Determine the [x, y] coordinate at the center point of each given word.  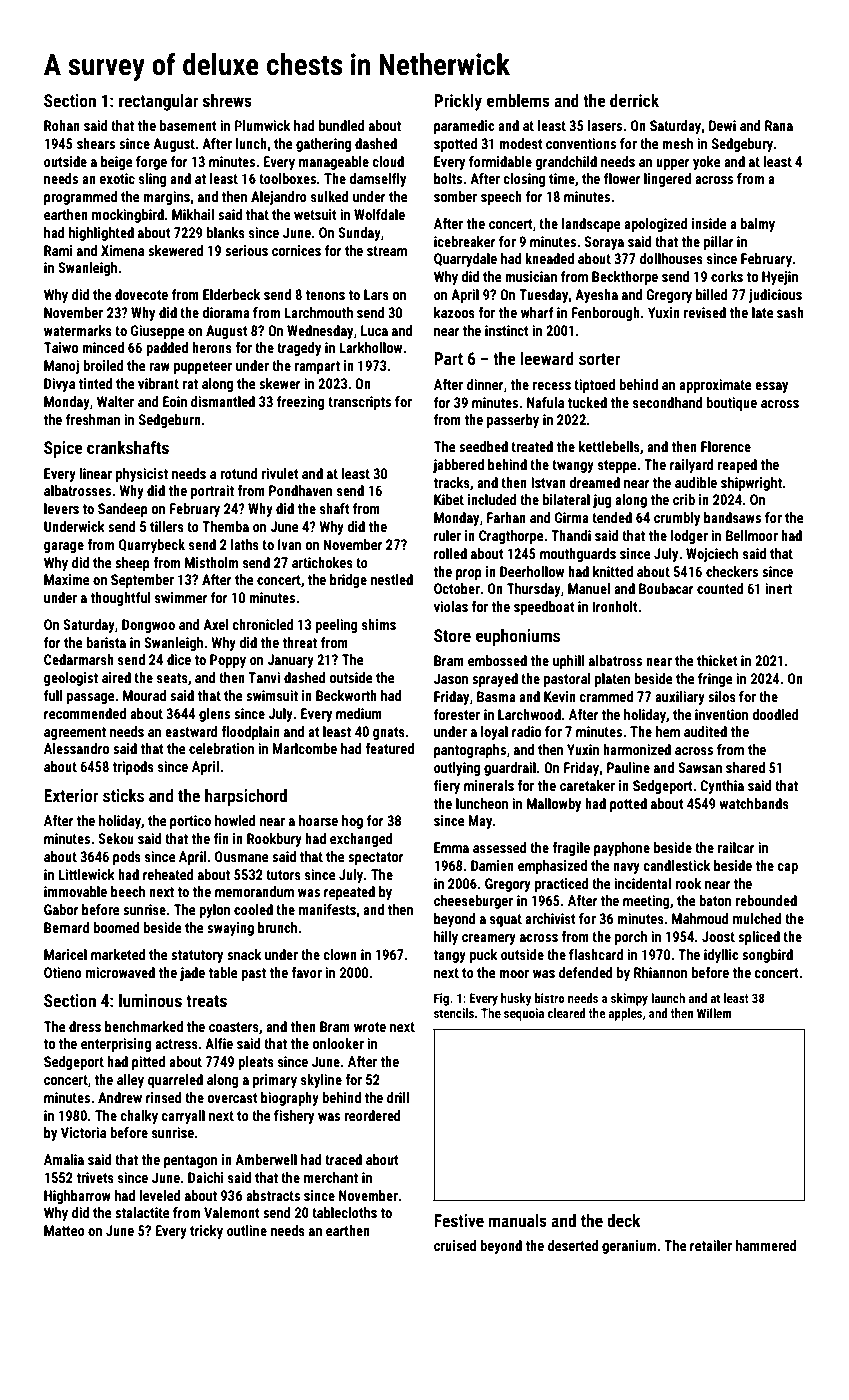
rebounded [766, 900]
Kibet [449, 499]
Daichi [206, 1177]
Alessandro [76, 748]
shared [745, 767]
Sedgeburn [170, 421]
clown [340, 954]
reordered [372, 1115]
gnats [389, 733]
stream [387, 251]
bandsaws [732, 517]
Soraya [604, 243]
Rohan [62, 125]
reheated [168, 874]
